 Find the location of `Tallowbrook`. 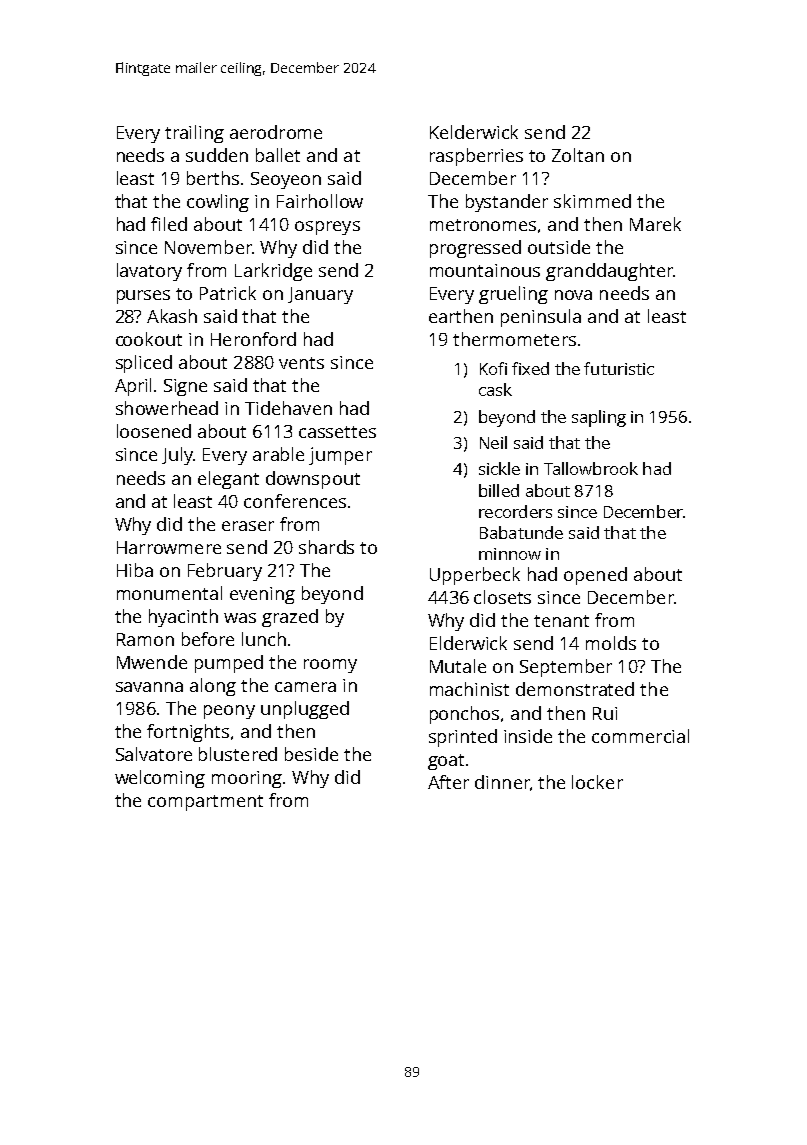

Tallowbrook is located at coordinates (591, 468).
